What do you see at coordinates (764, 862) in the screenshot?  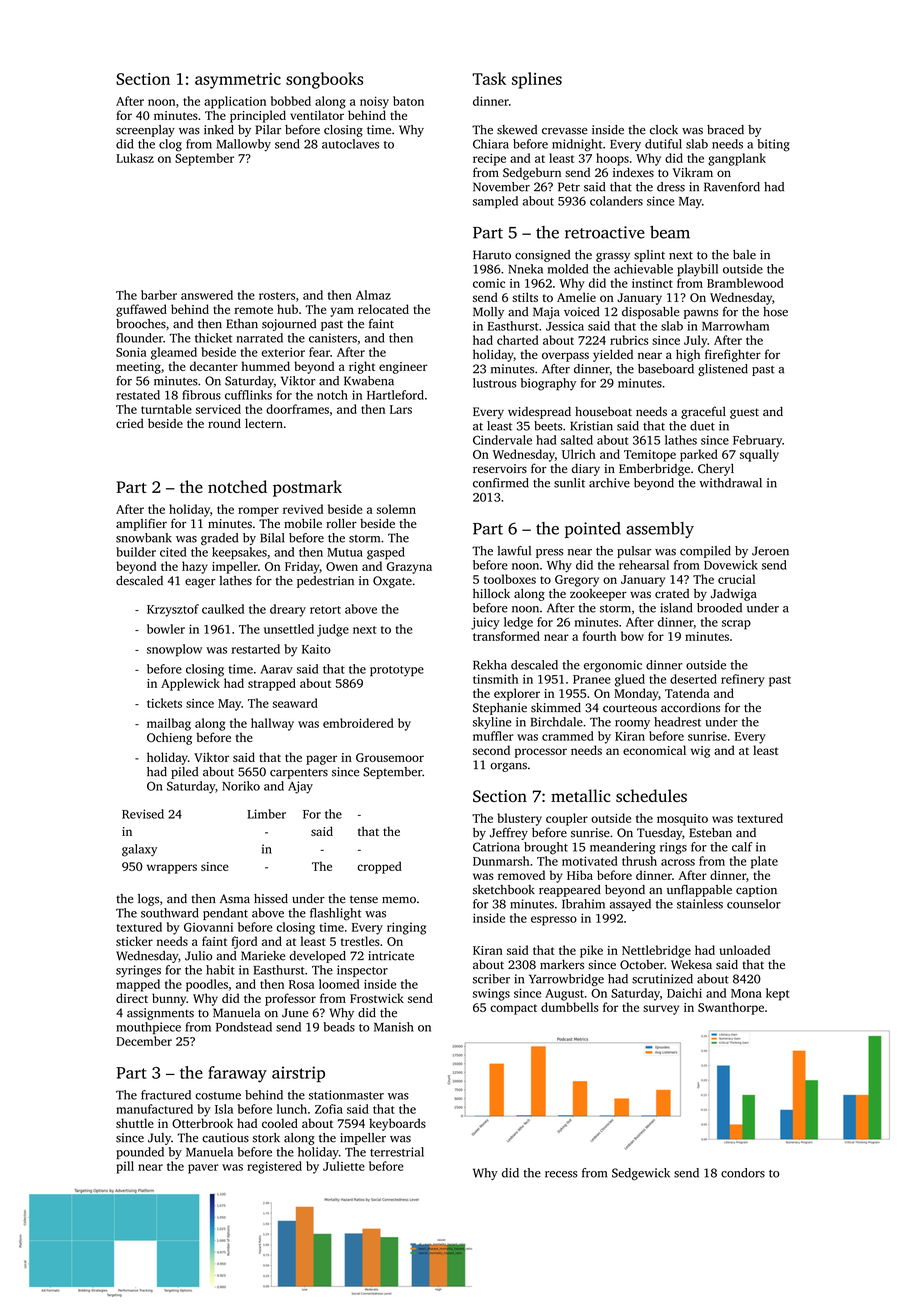 I see `plate` at bounding box center [764, 862].
